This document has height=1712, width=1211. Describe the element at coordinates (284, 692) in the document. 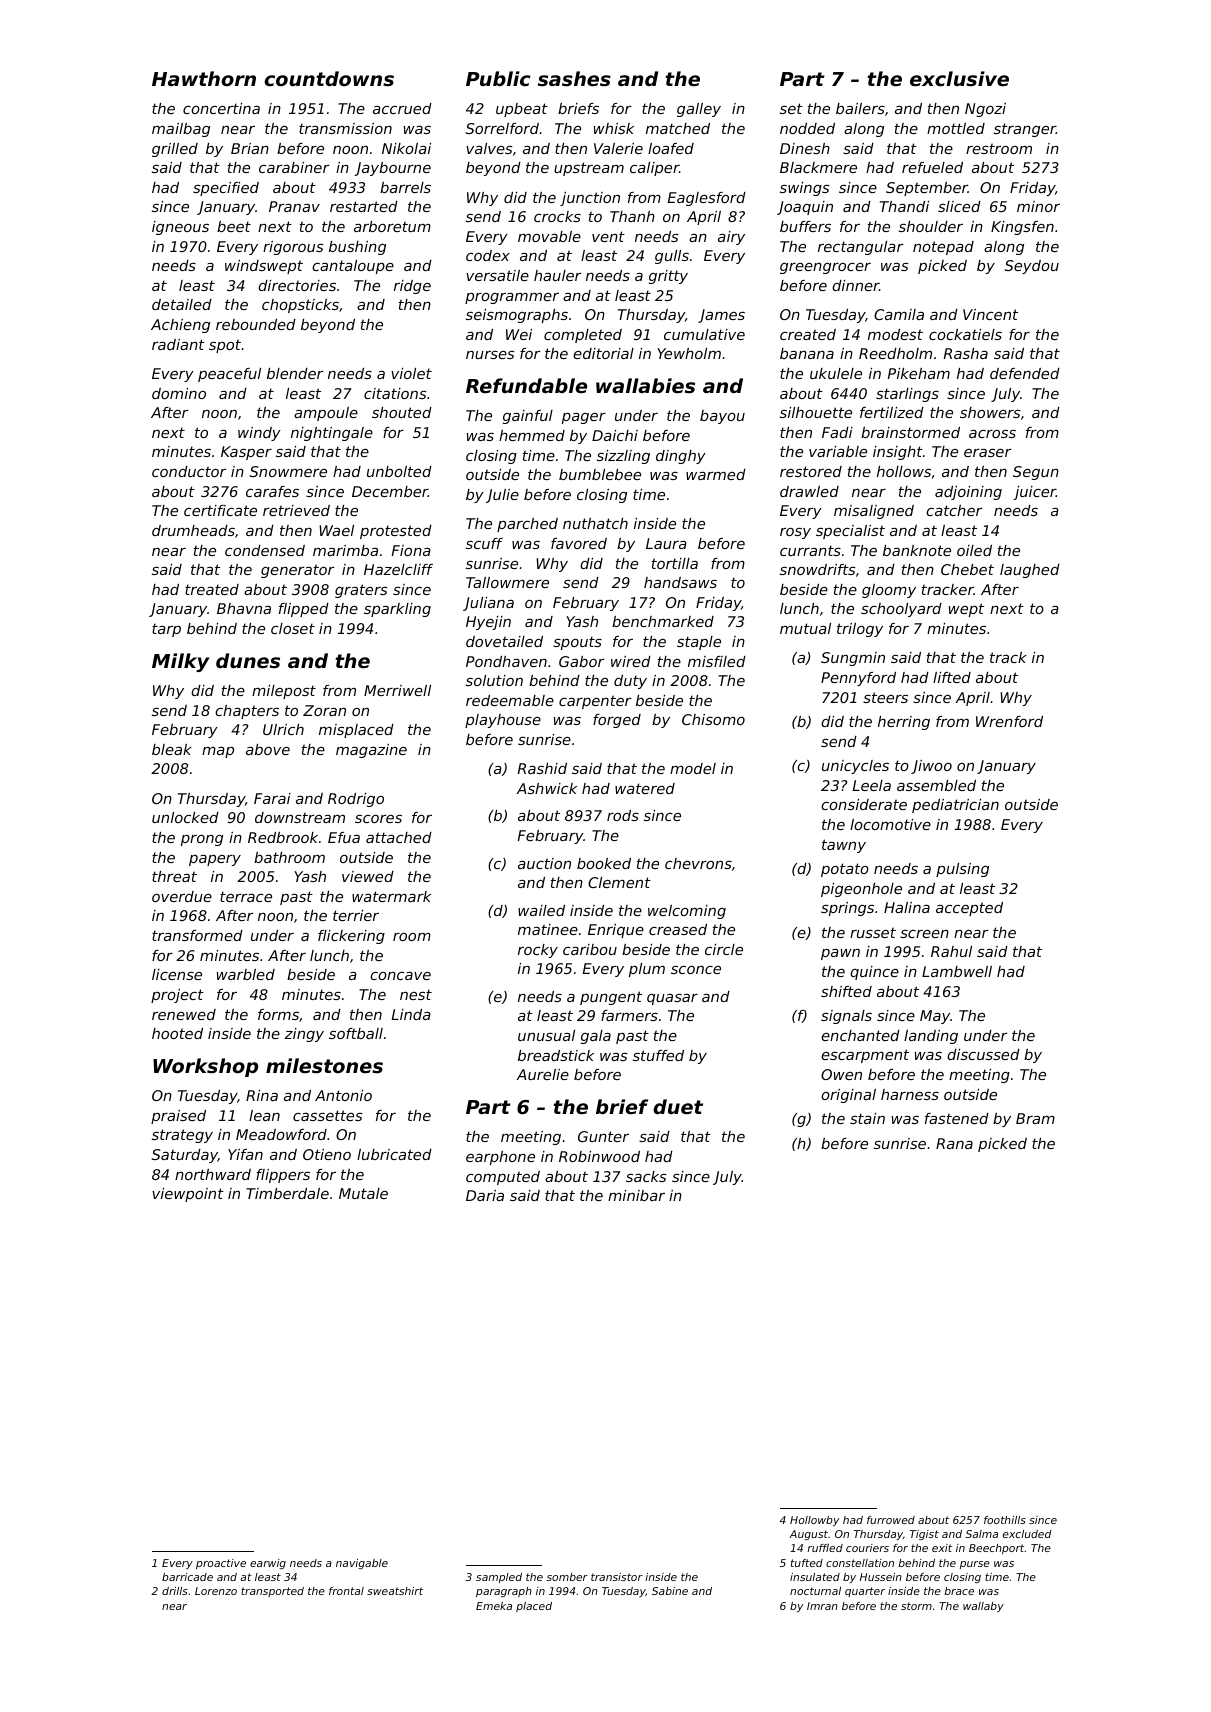

I see `milepost` at that location.
